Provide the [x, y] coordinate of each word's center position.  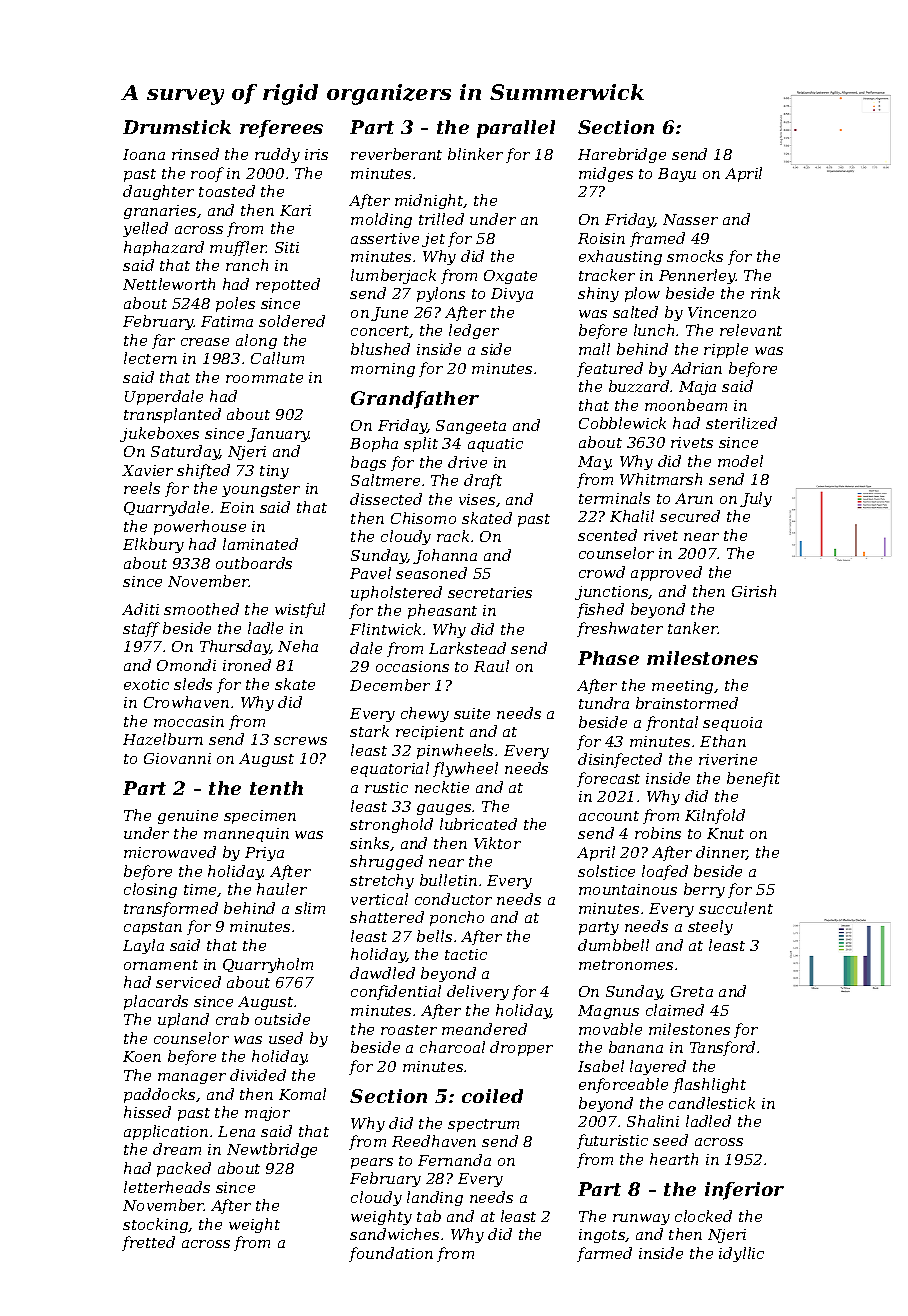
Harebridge [622, 155]
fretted [148, 1243]
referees [281, 129]
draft [483, 481]
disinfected [620, 760]
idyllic [741, 1254]
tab [429, 1216]
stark [369, 731]
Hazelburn [163, 739]
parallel [516, 129]
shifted [203, 471]
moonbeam [686, 405]
